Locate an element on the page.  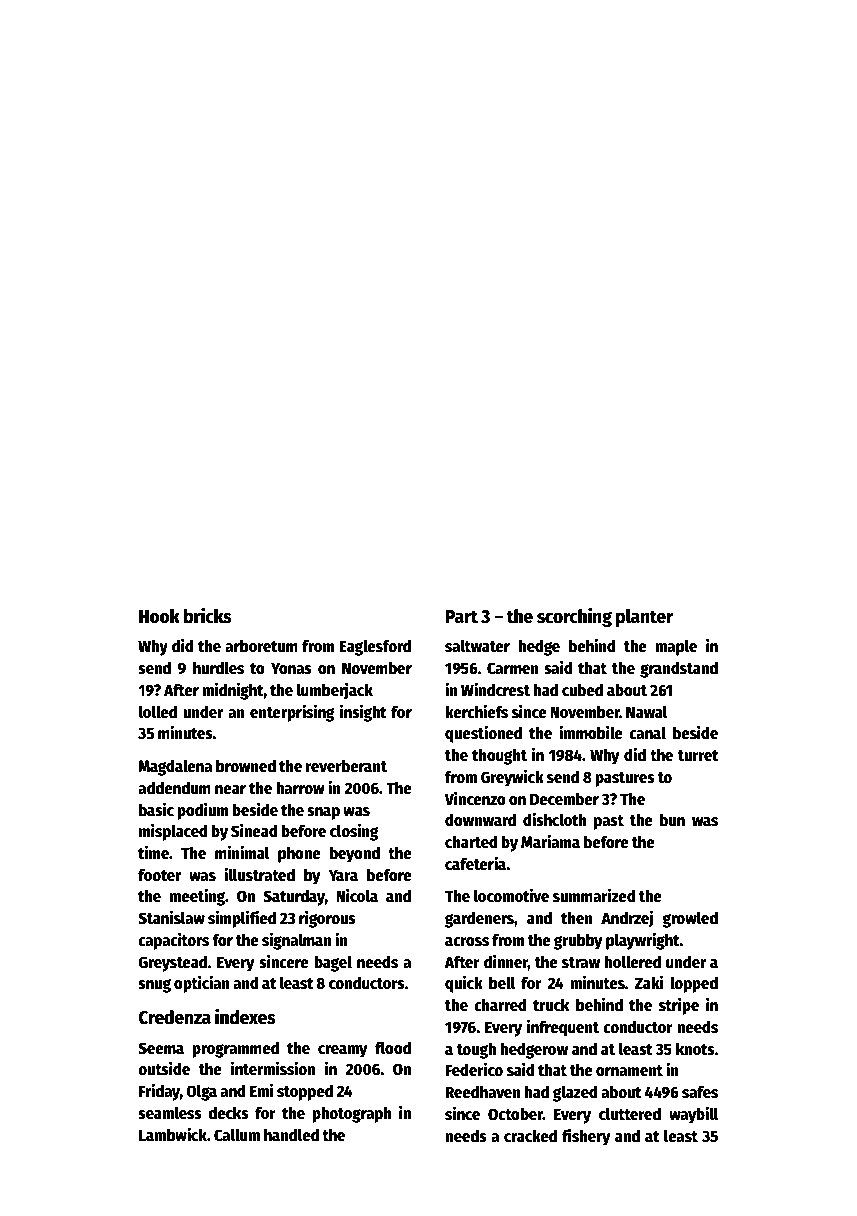
intermission is located at coordinates (273, 1068).
